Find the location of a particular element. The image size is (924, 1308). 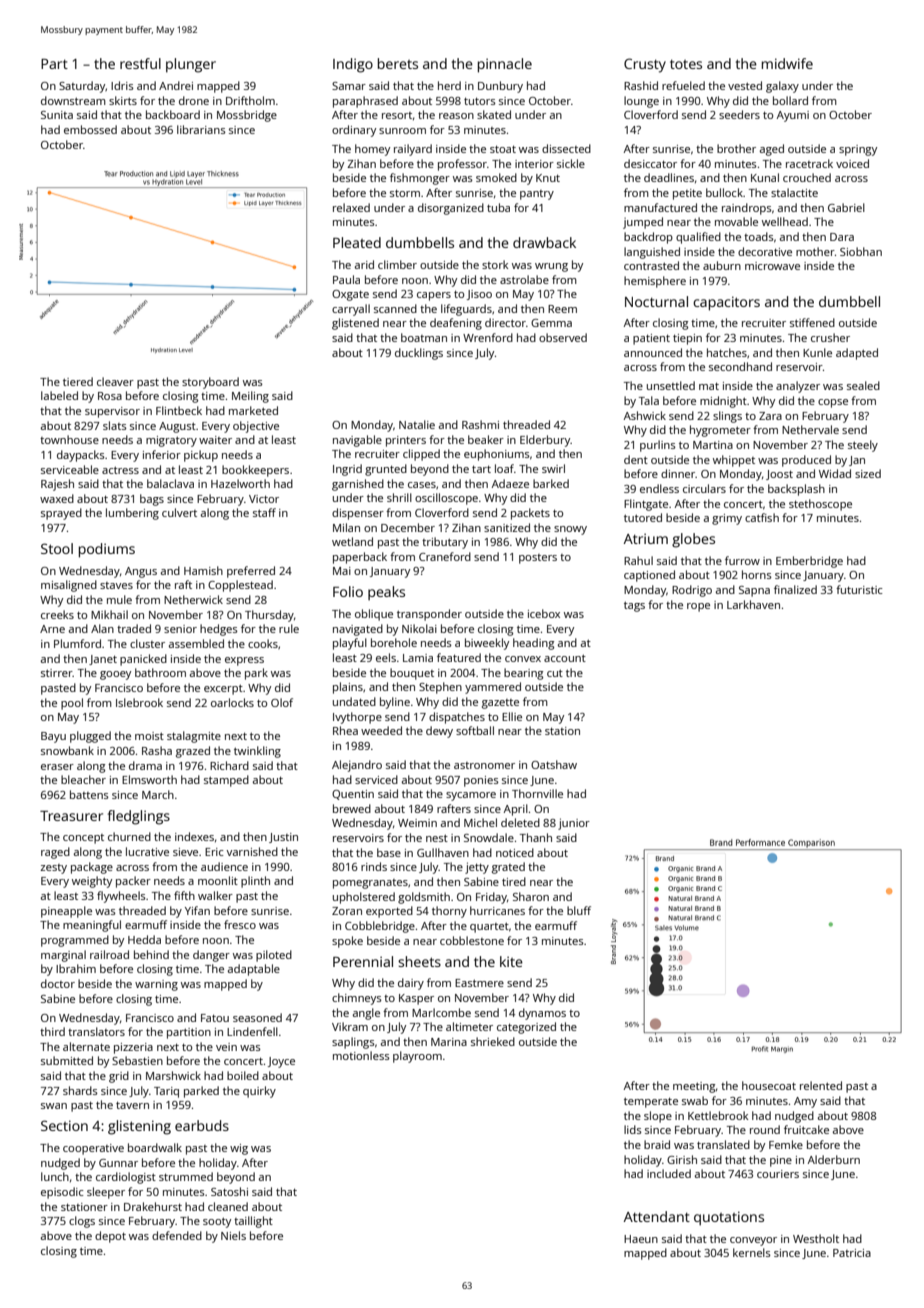

daypacks is located at coordinates (81, 456).
